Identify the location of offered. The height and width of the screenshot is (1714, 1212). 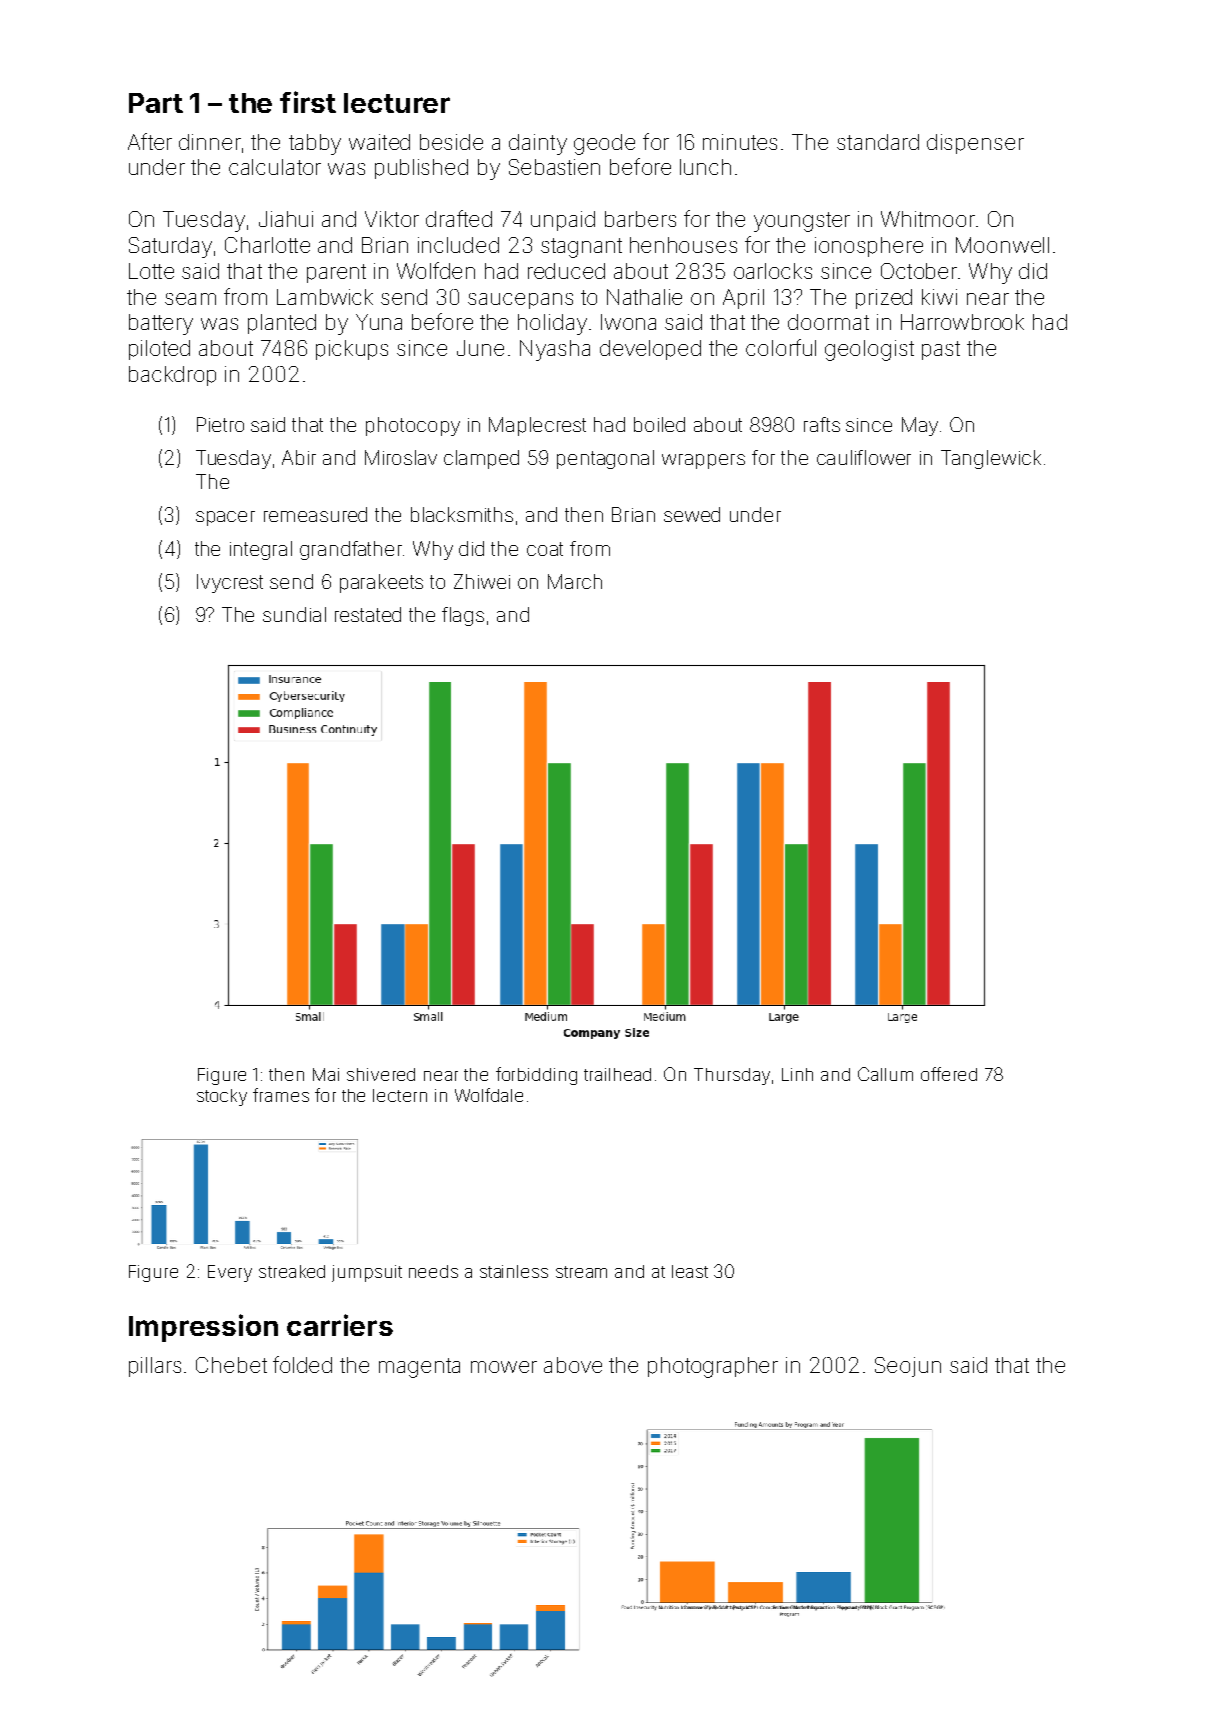
(949, 1074).
